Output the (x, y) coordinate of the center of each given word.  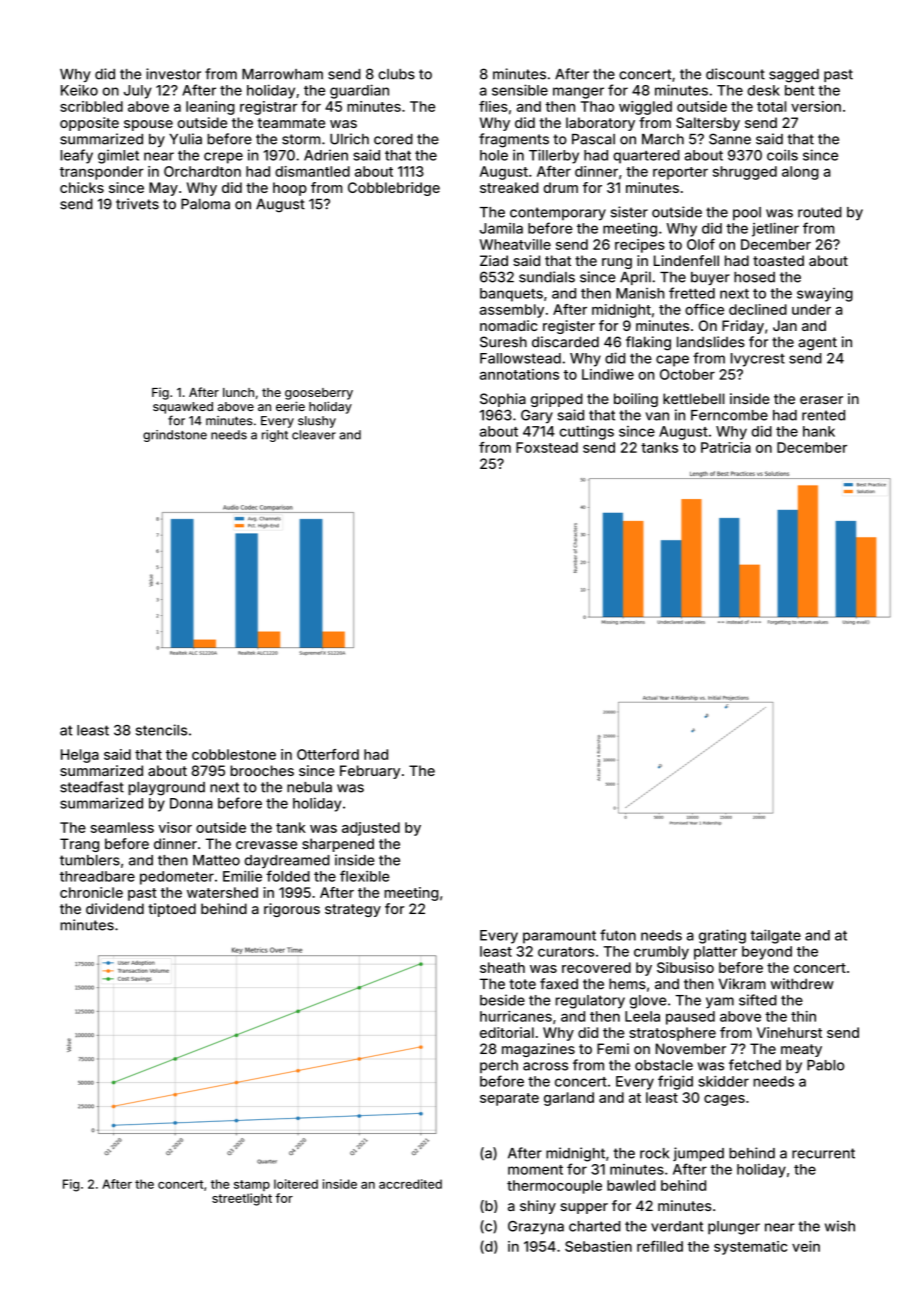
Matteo (216, 860)
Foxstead (547, 447)
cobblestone (234, 754)
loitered (296, 1184)
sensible (520, 90)
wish (840, 1226)
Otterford (328, 754)
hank (819, 431)
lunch (238, 392)
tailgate (775, 936)
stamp (252, 1185)
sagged (794, 76)
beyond (767, 953)
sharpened (338, 845)
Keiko (79, 90)
